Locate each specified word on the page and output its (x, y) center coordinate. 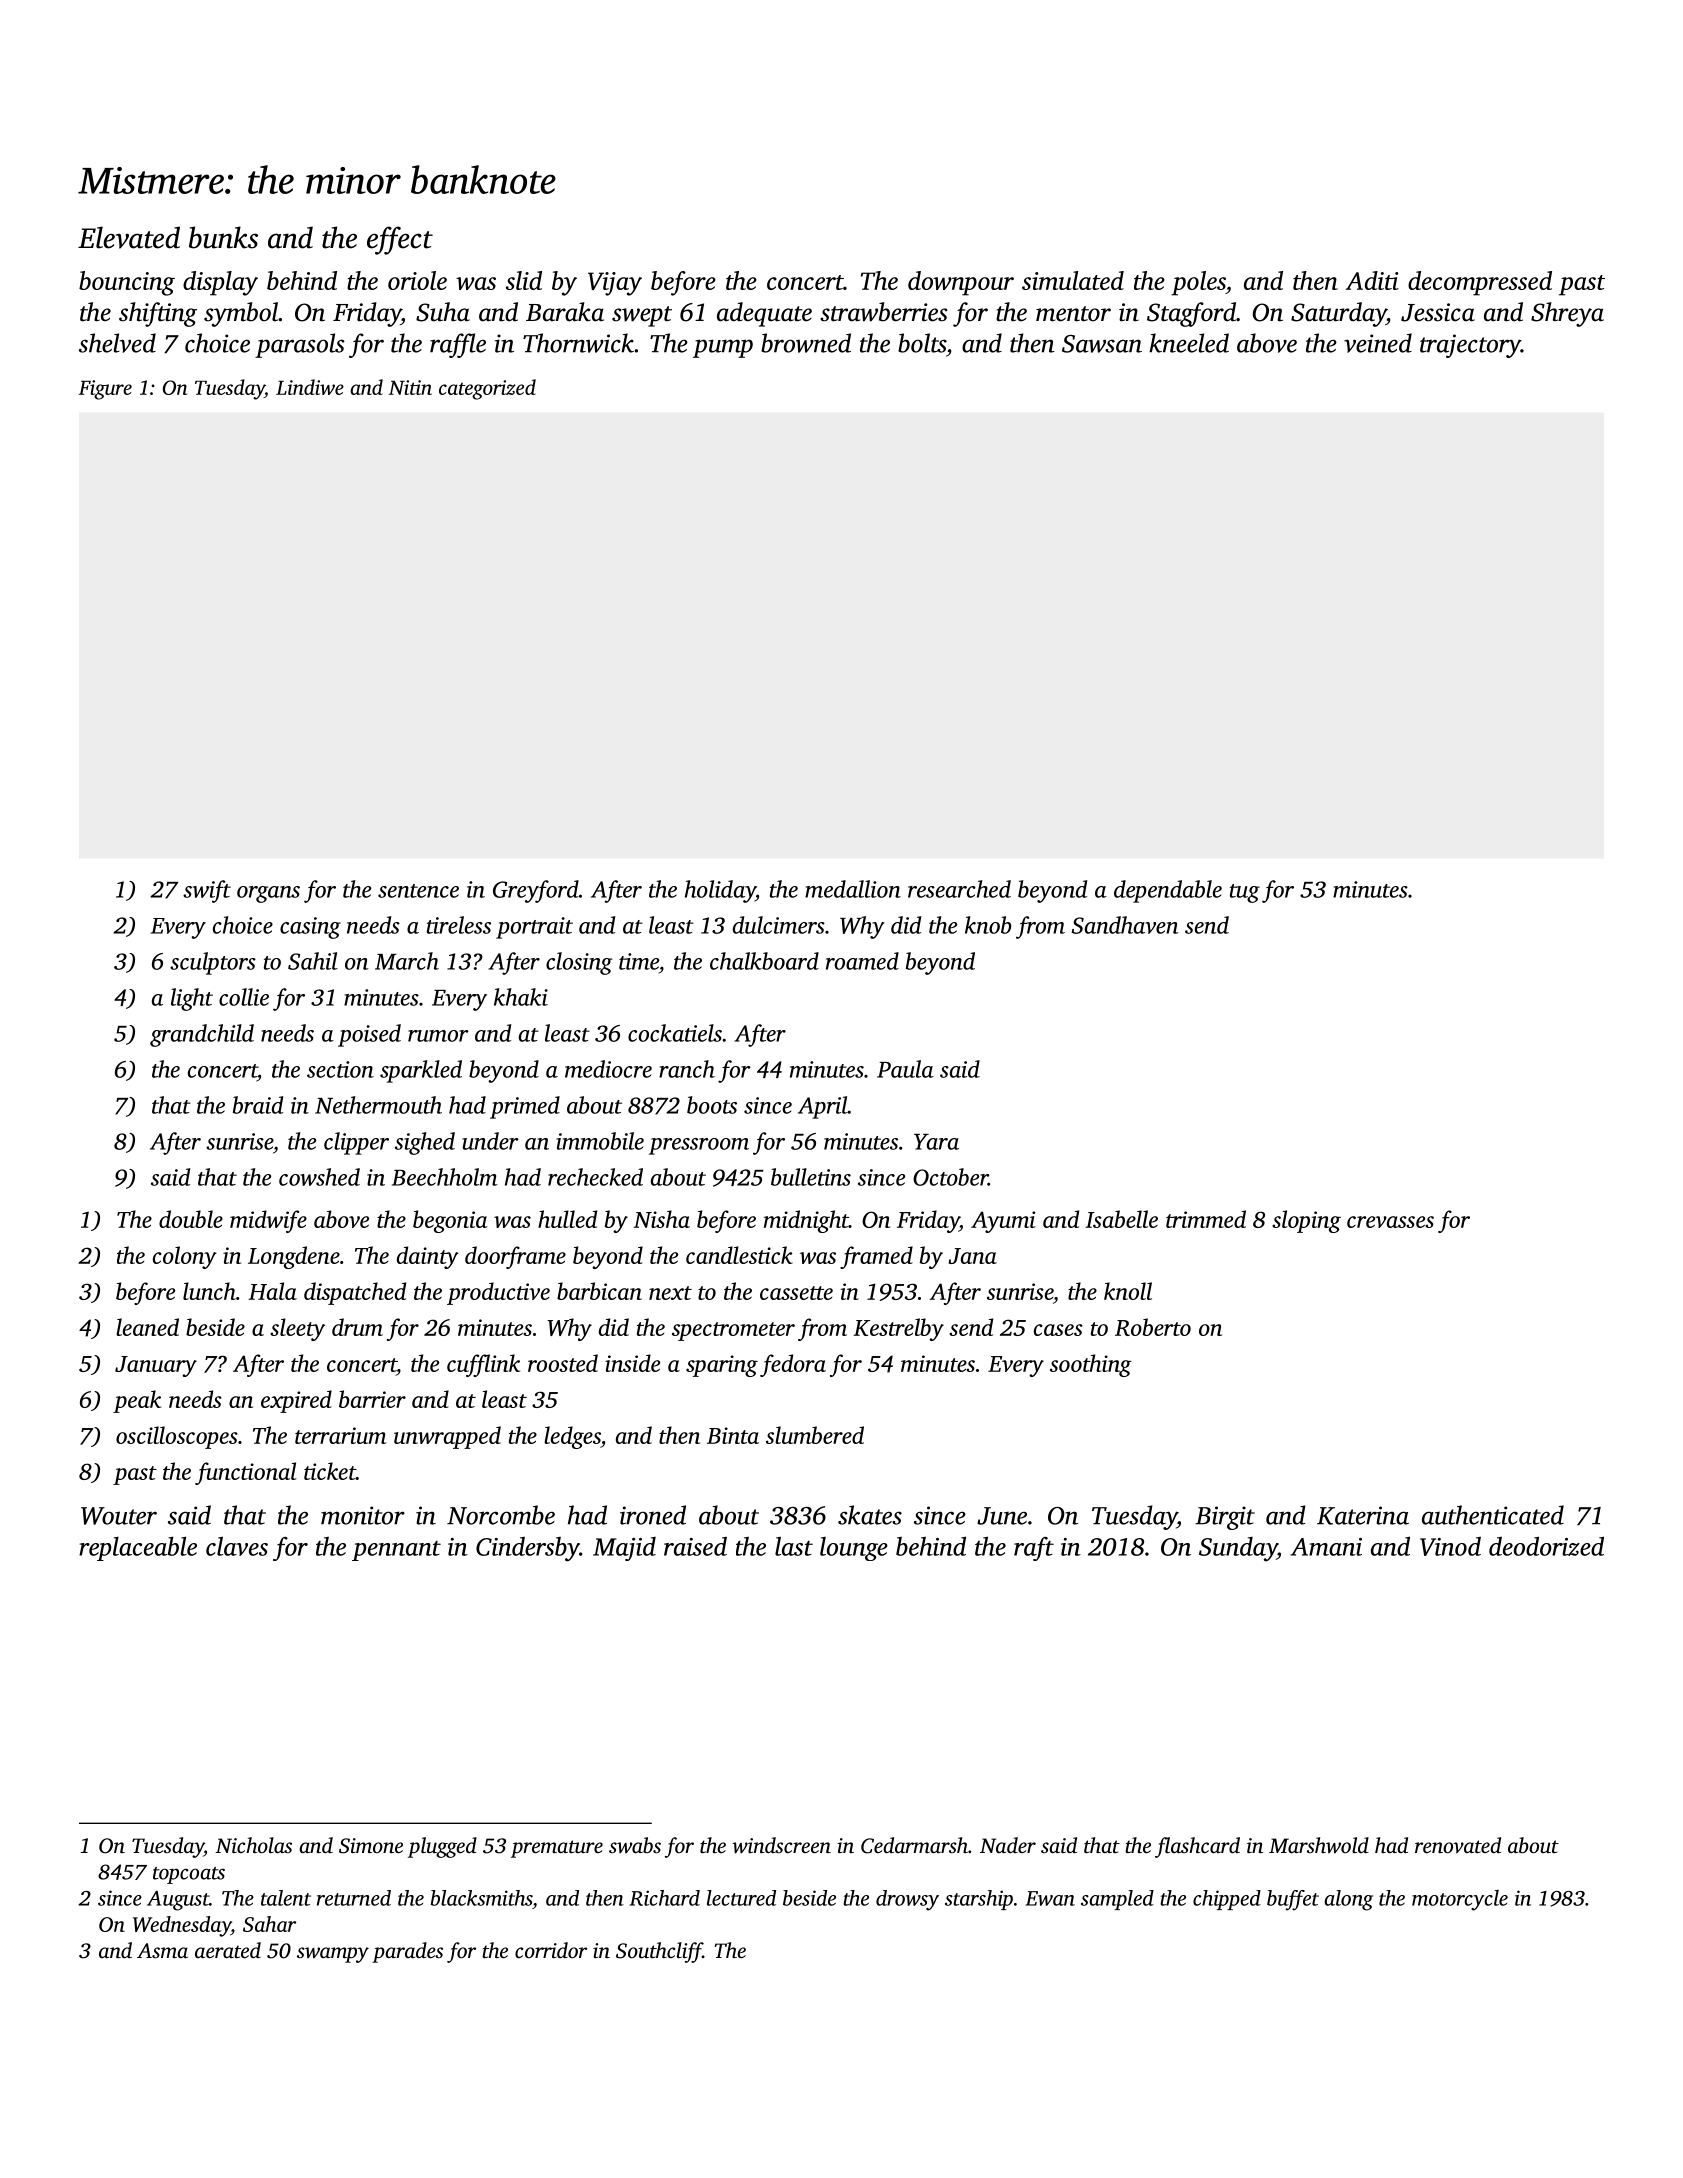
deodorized (1546, 1546)
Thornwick (578, 343)
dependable (1168, 891)
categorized (487, 389)
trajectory (1470, 346)
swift (207, 891)
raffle (458, 345)
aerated (228, 1950)
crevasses (1390, 1222)
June (1002, 1516)
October (950, 1177)
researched (959, 889)
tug (1245, 893)
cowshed (319, 1177)
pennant (396, 1551)
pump (723, 348)
